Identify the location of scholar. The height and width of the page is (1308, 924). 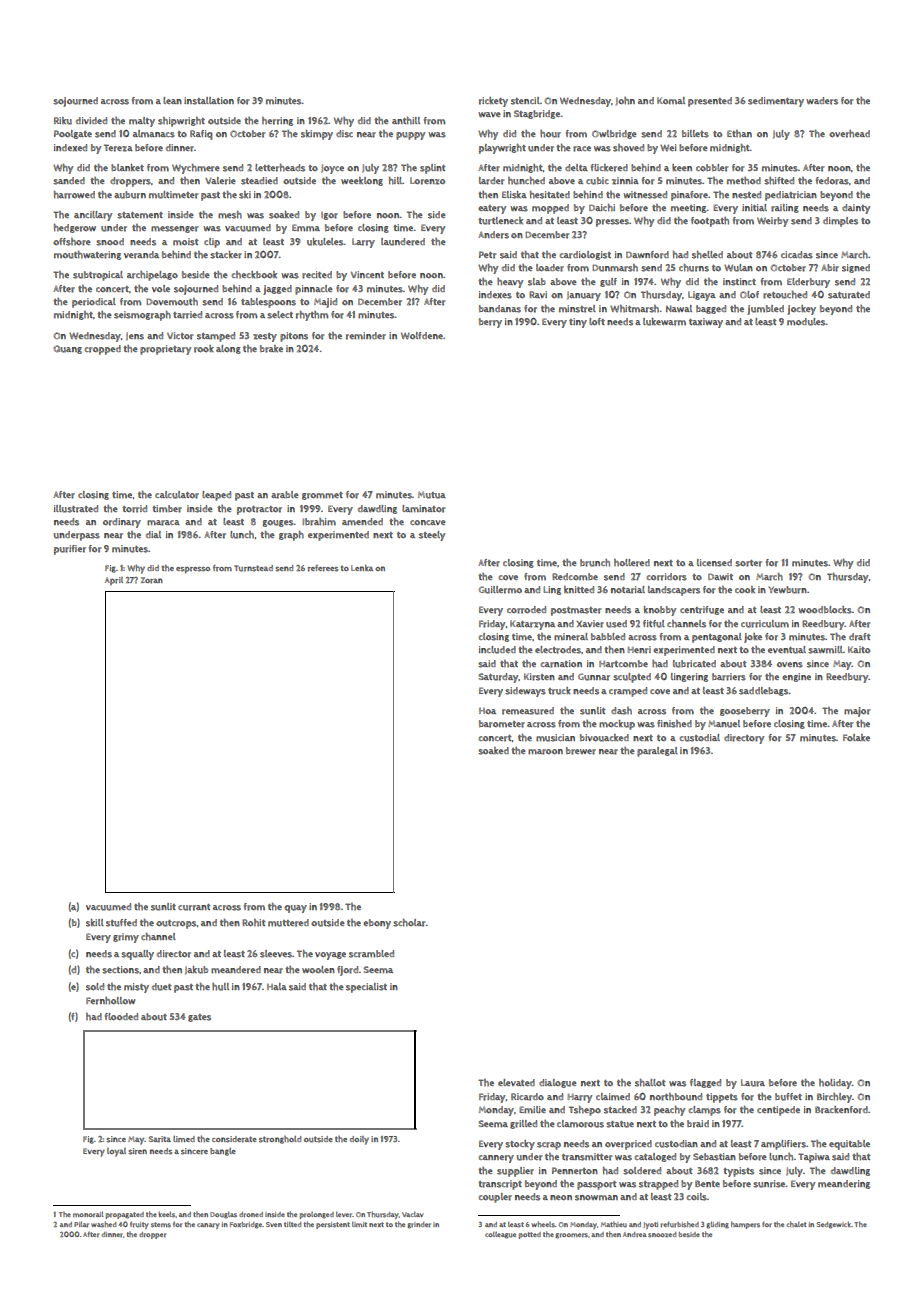
(409, 923).
